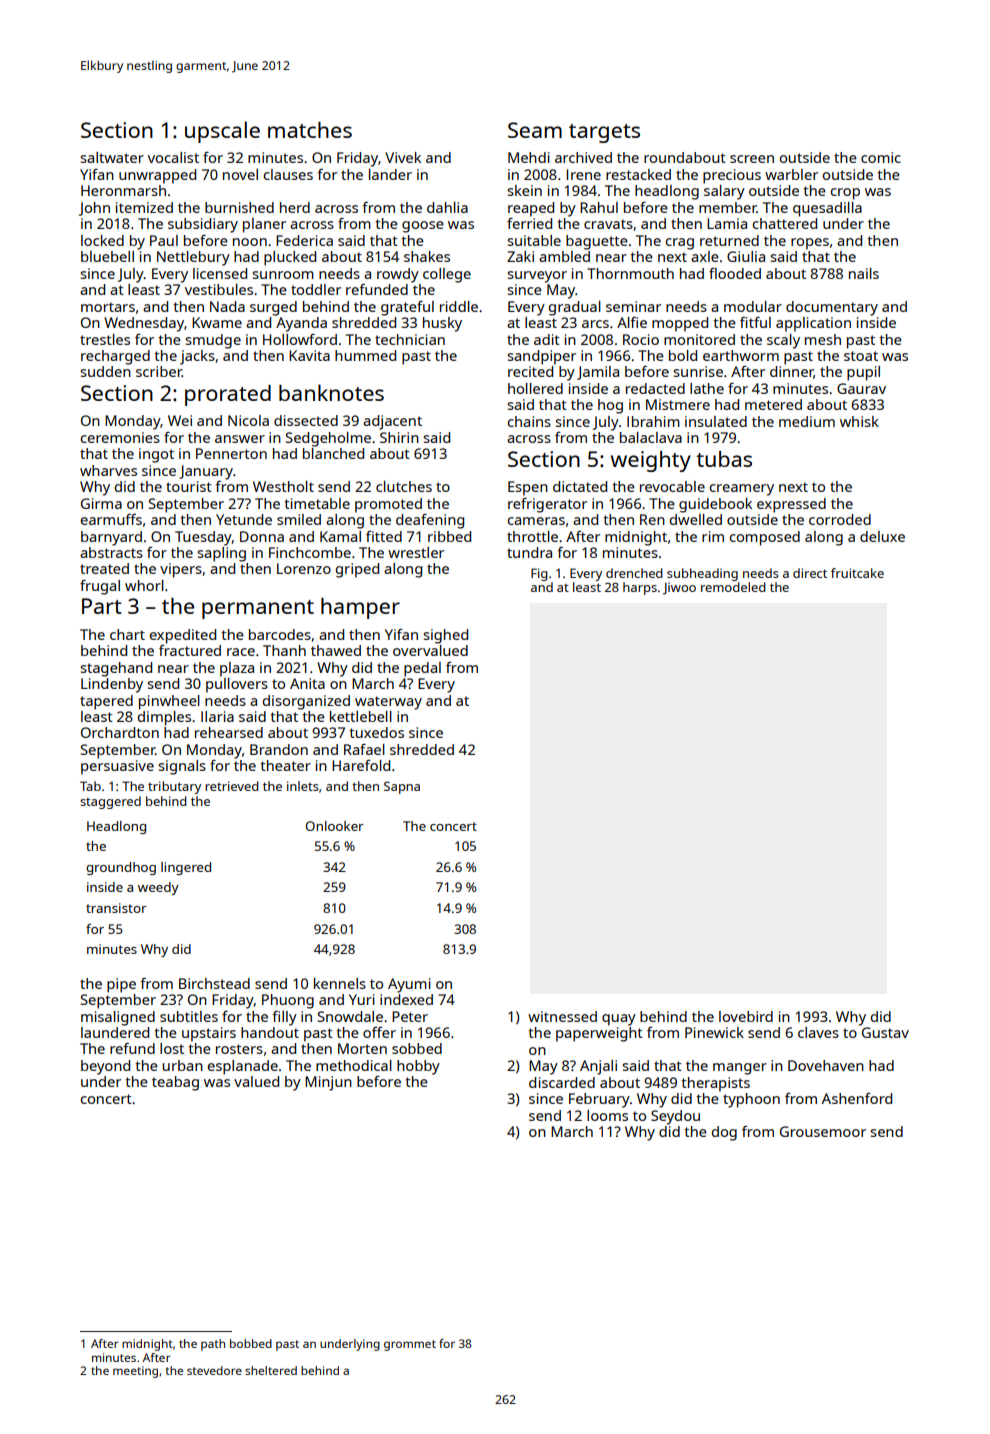  Describe the element at coordinates (186, 868) in the screenshot. I see `lingered` at that location.
